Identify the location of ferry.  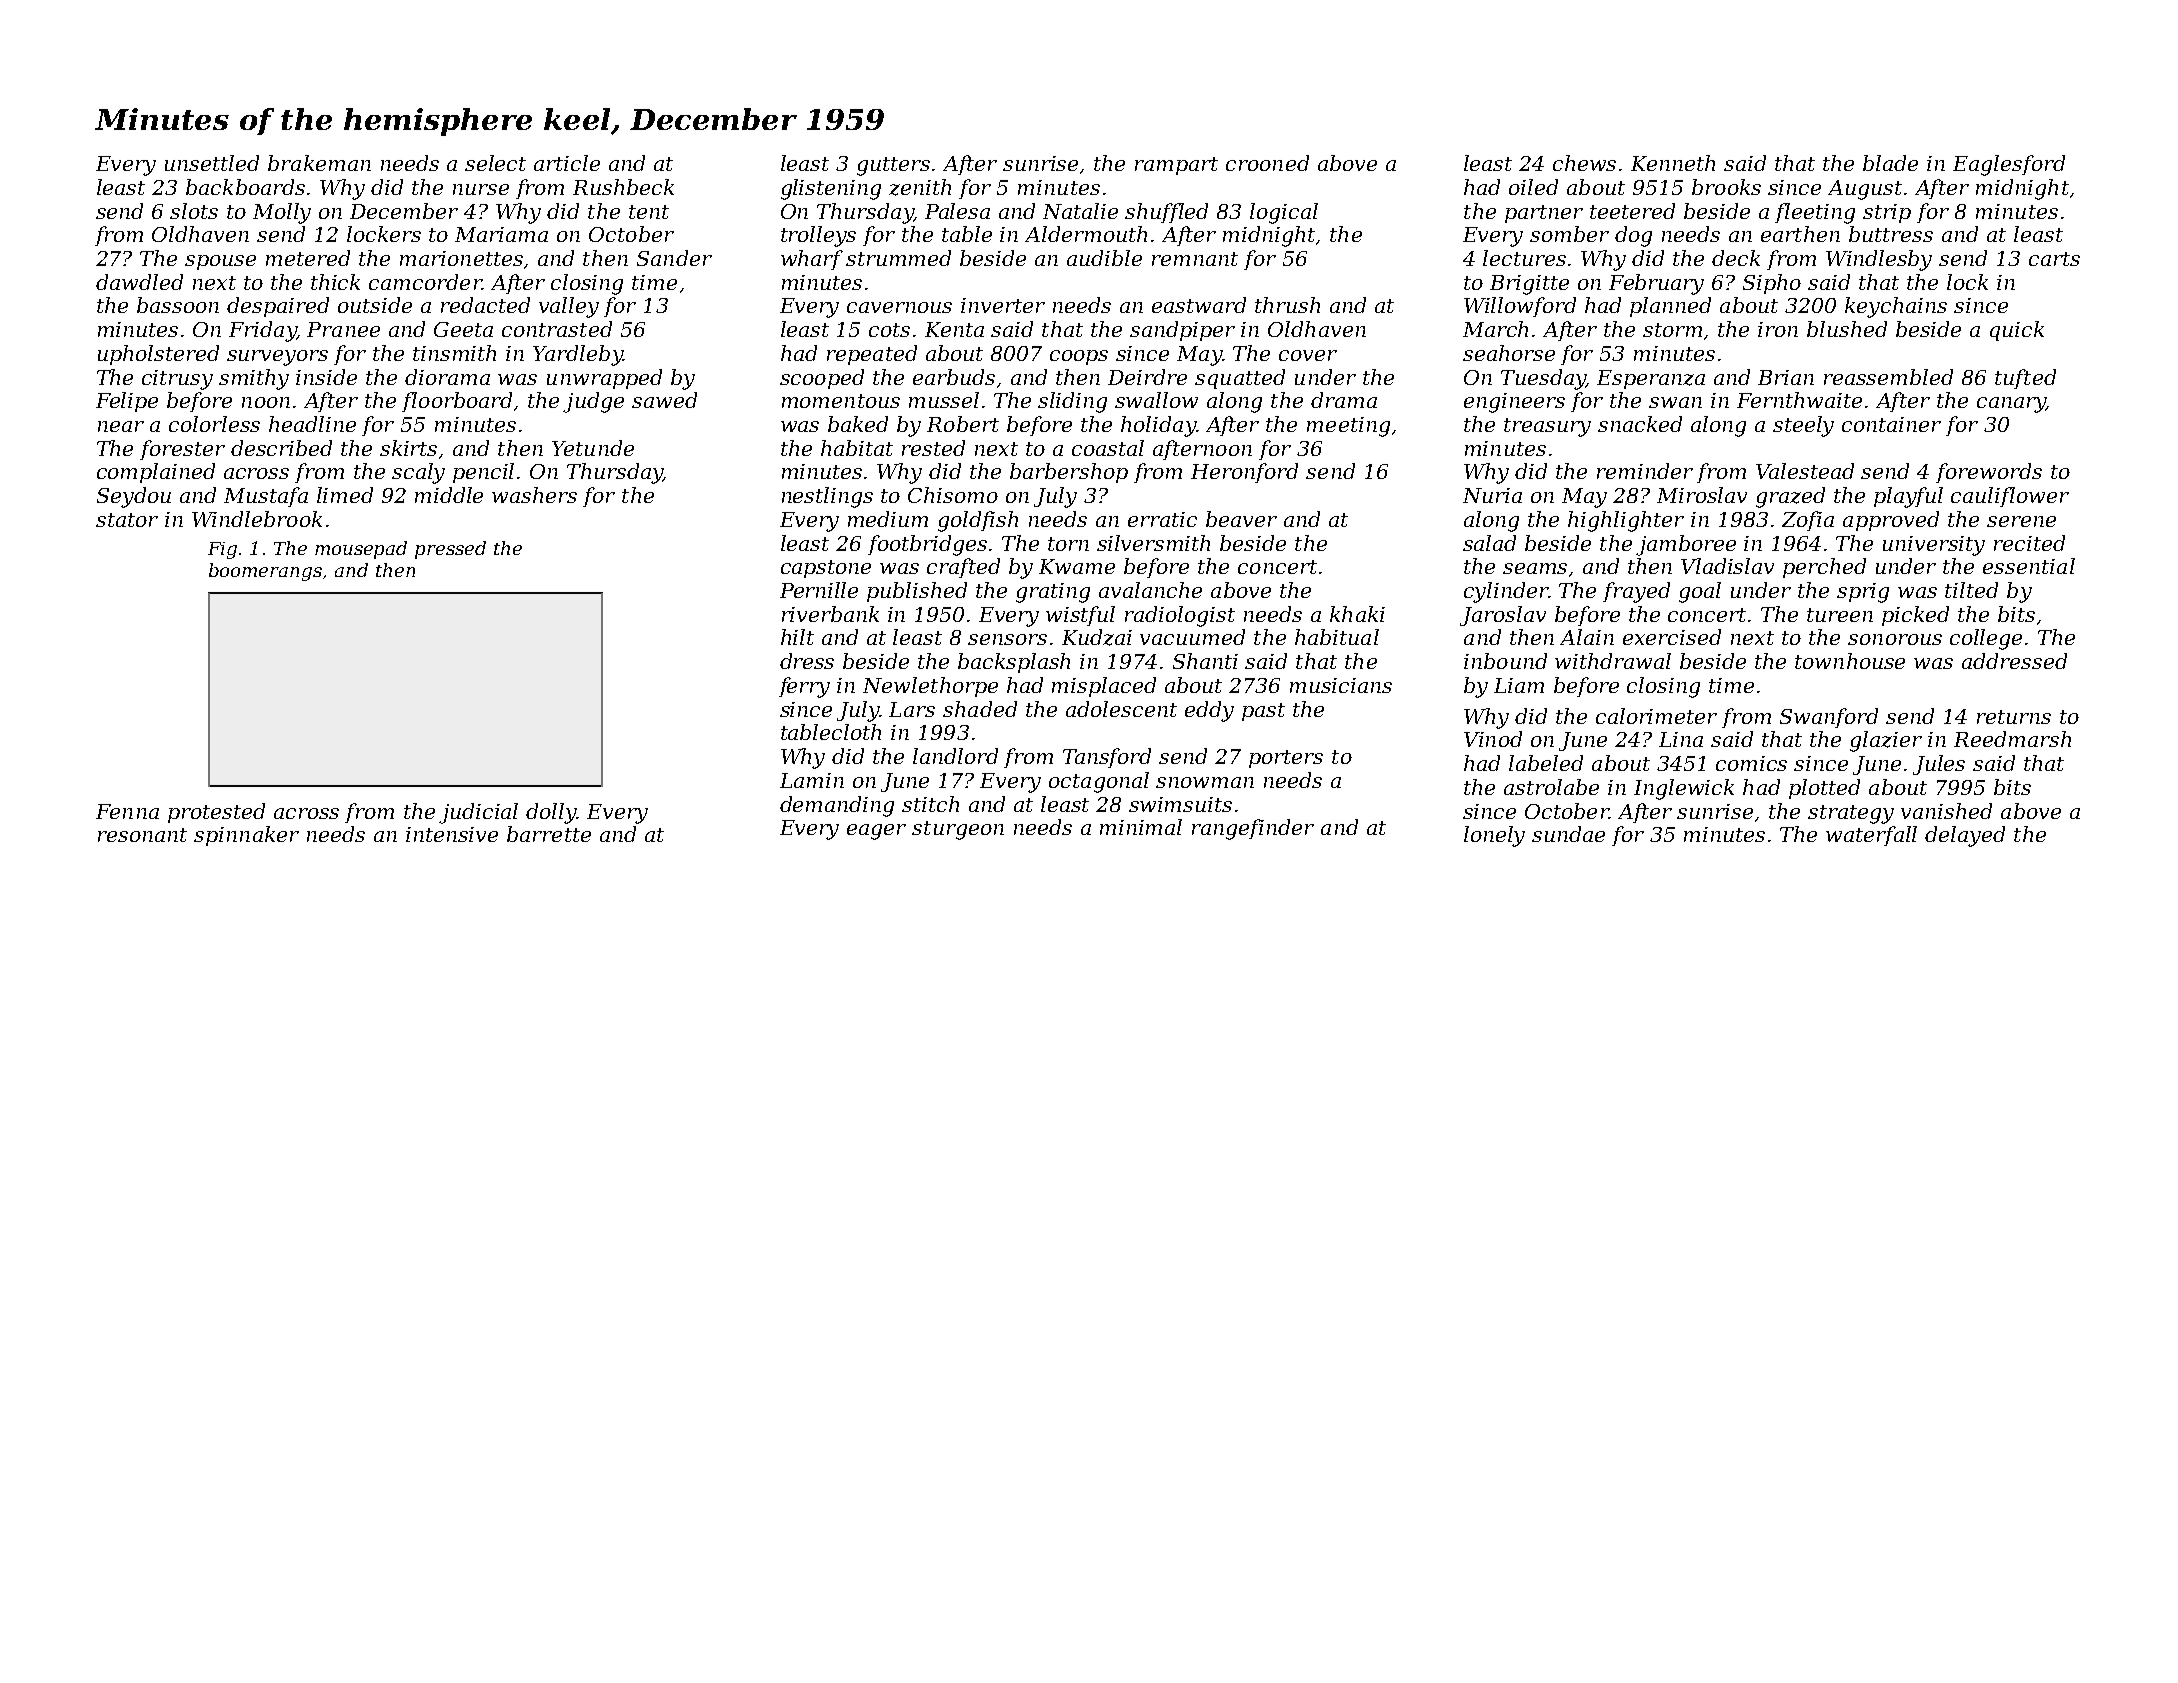
(804, 687).
